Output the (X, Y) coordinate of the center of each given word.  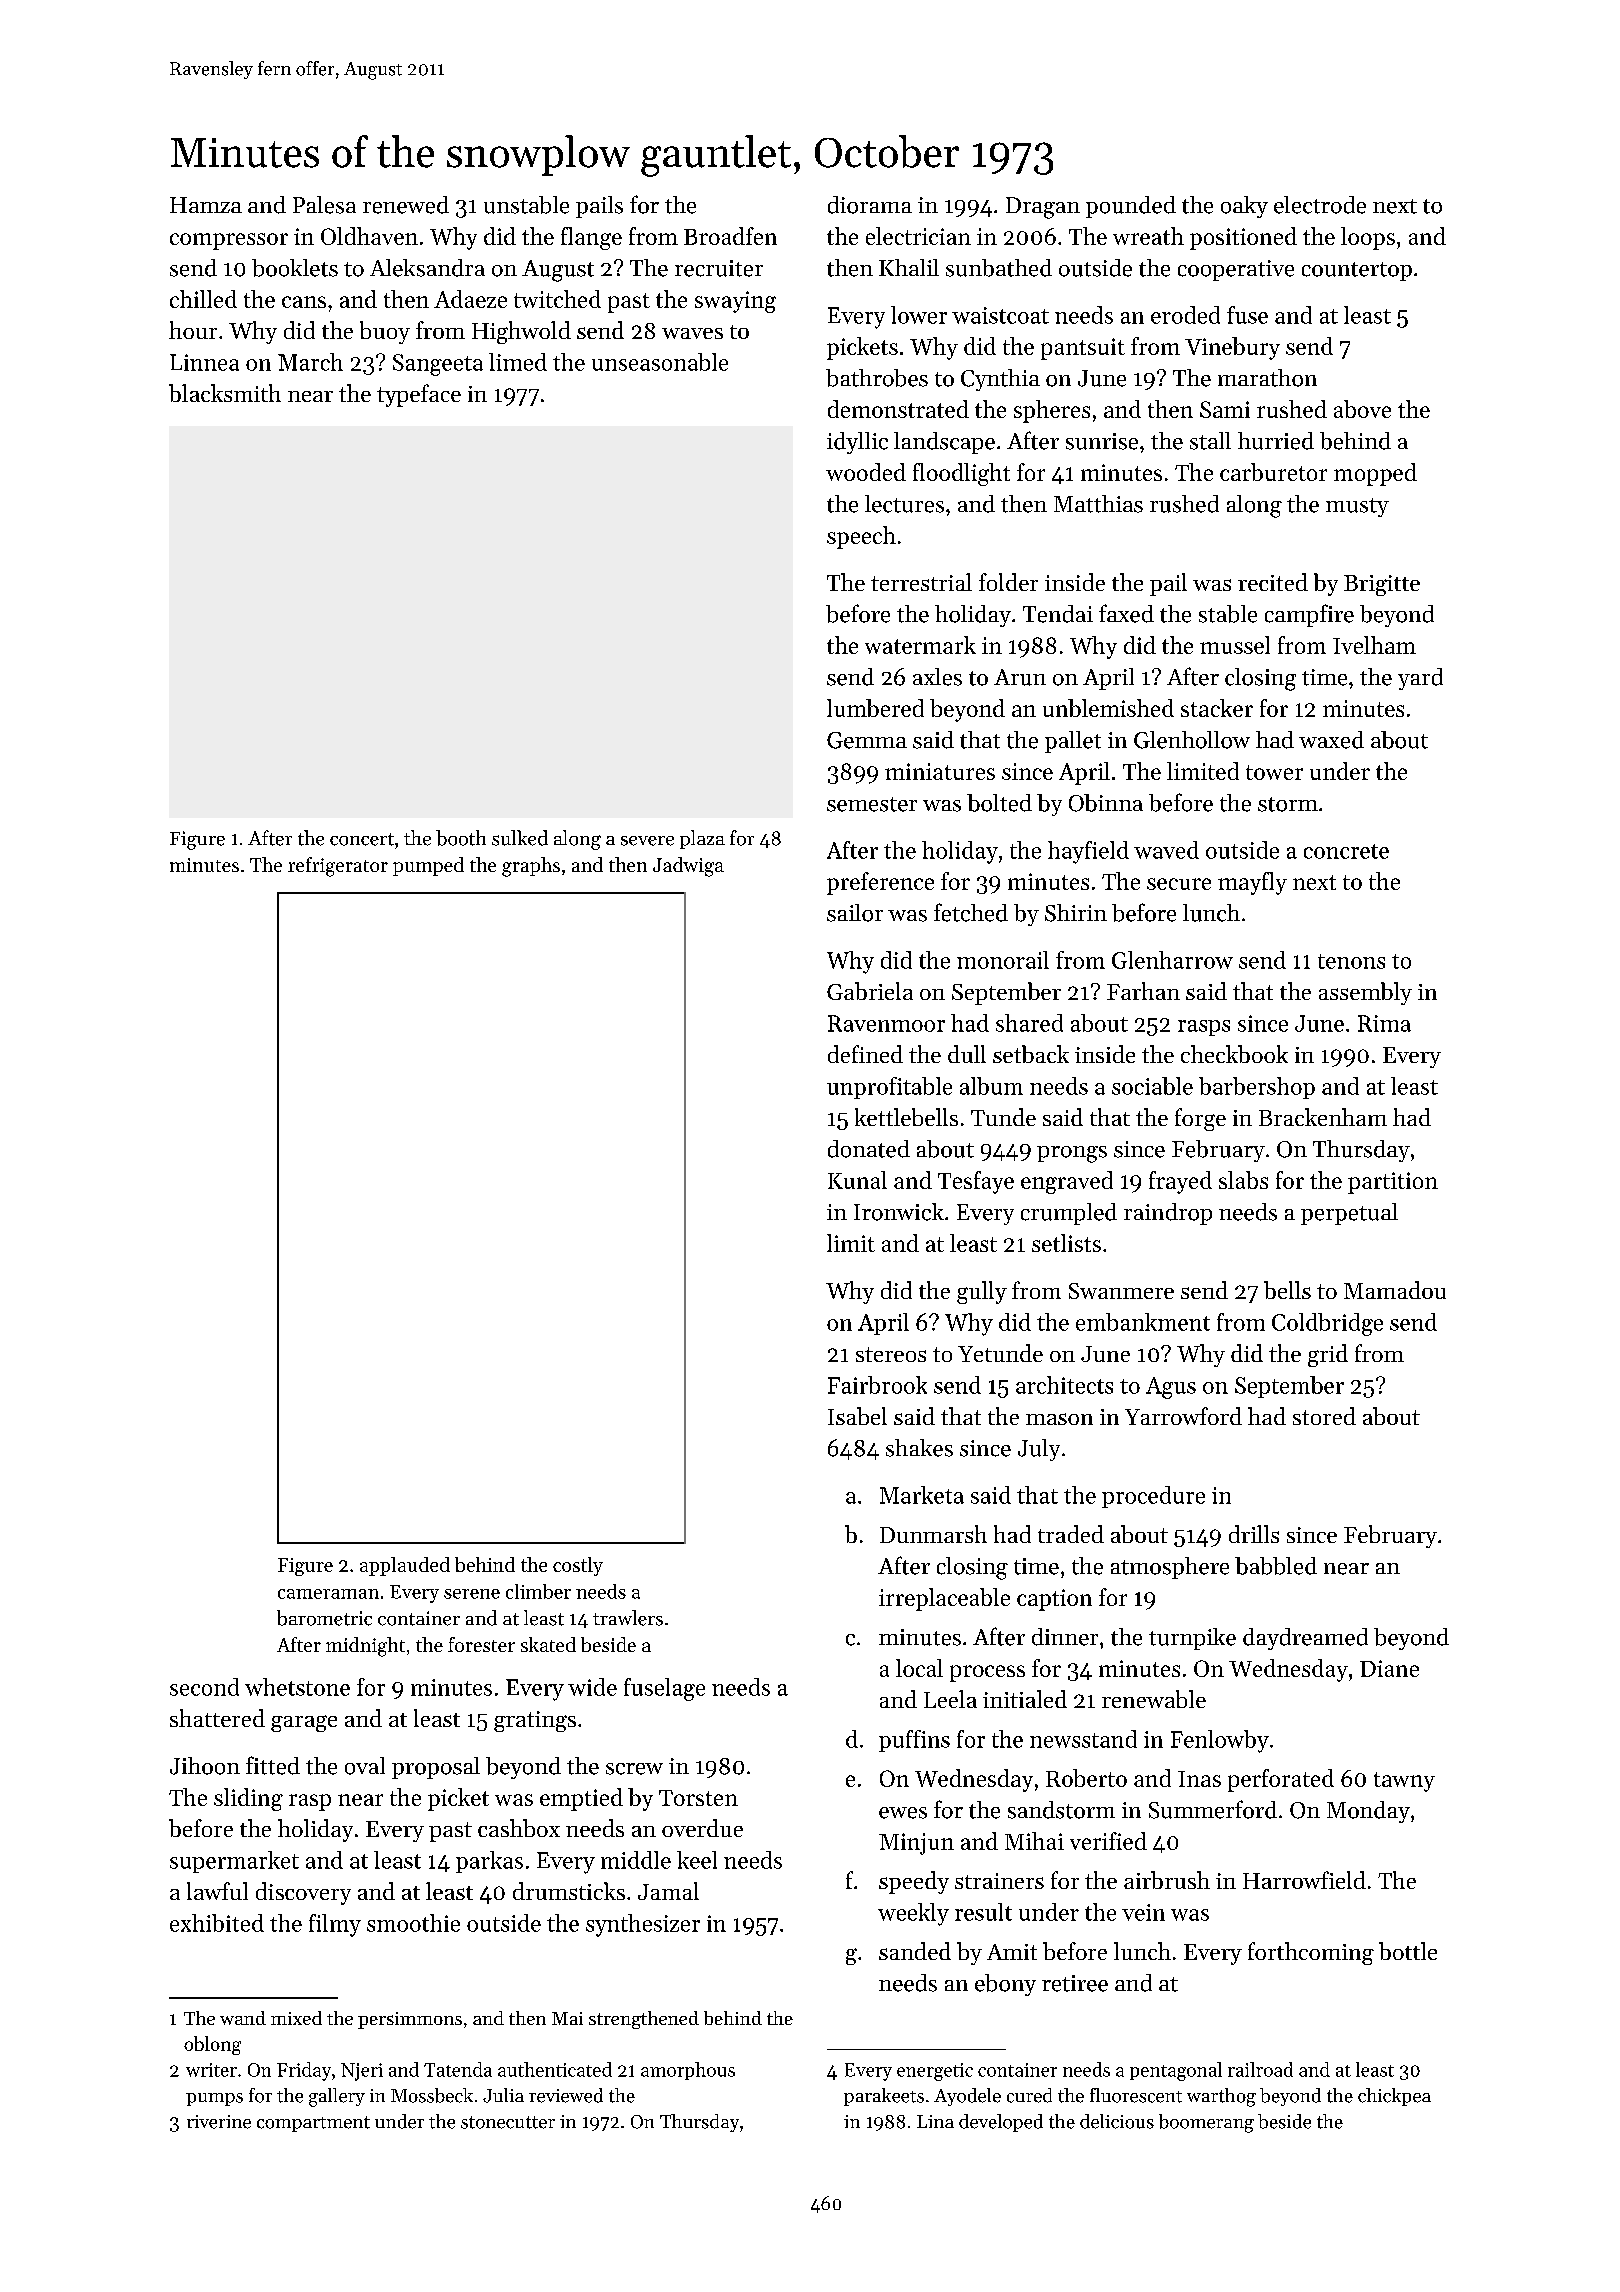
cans (304, 302)
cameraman (328, 1594)
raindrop (1168, 1214)
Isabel (857, 1416)
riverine (219, 2122)
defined (865, 1054)
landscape (944, 443)
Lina (935, 2121)
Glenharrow (1172, 960)
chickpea (1394, 2097)
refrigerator (338, 867)
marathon (1267, 378)
